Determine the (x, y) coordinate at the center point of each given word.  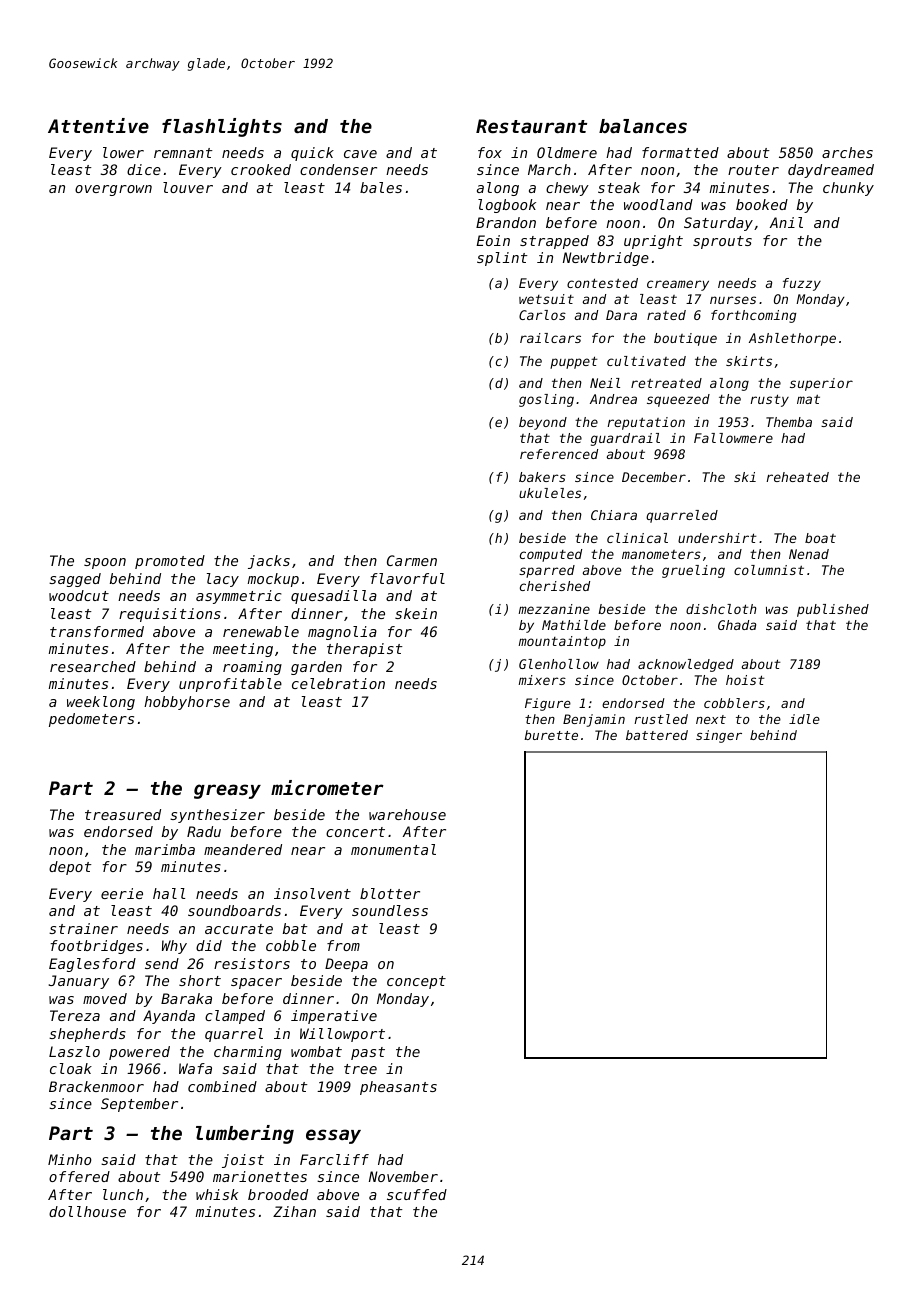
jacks (269, 562)
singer (719, 736)
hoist (745, 680)
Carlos (542, 315)
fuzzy (802, 284)
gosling (546, 400)
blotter (390, 893)
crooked (261, 169)
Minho (70, 1159)
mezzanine (554, 609)
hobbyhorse (187, 703)
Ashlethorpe (792, 339)
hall (169, 893)
